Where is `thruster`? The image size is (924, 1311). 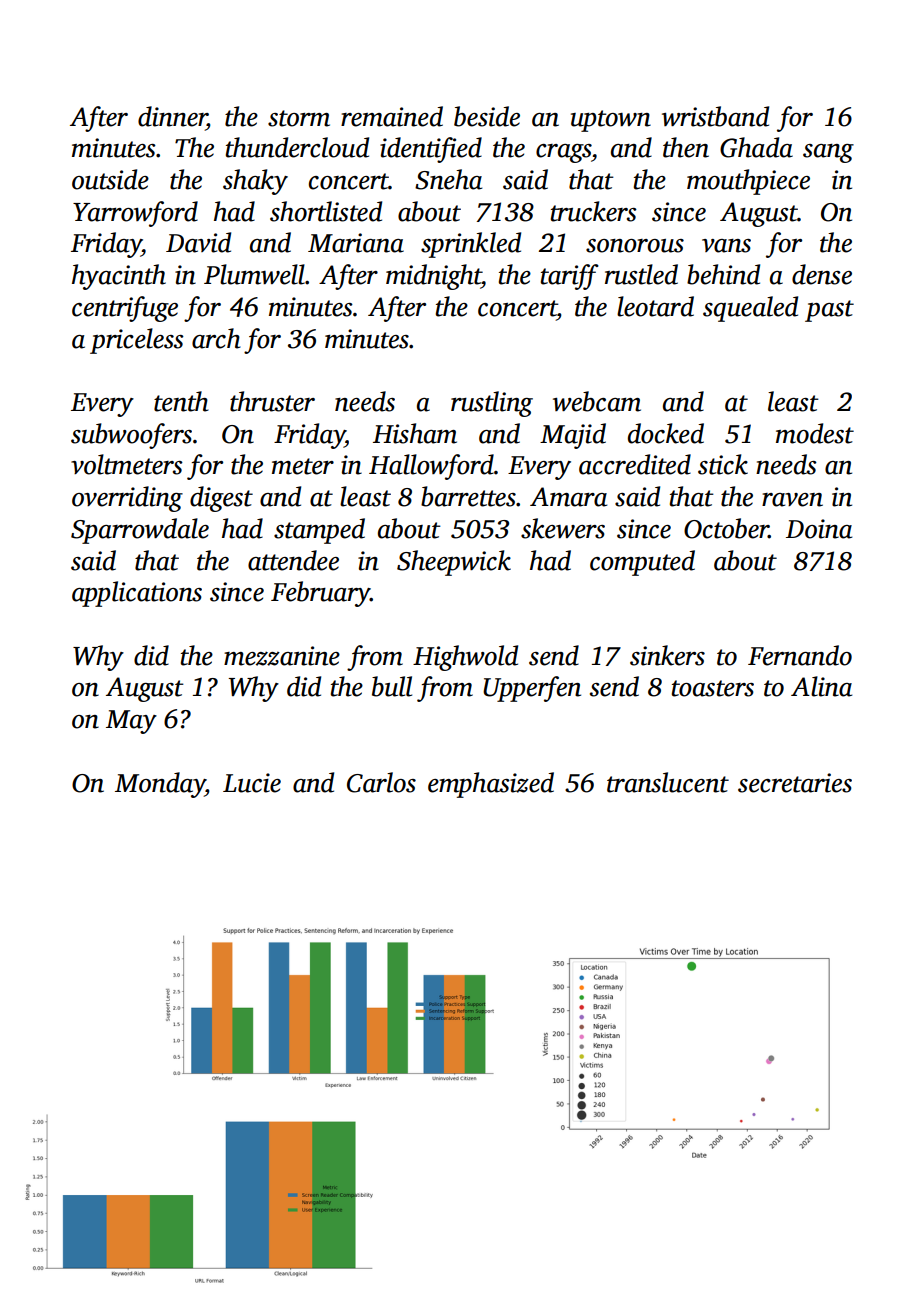
thruster is located at coordinates (272, 401).
